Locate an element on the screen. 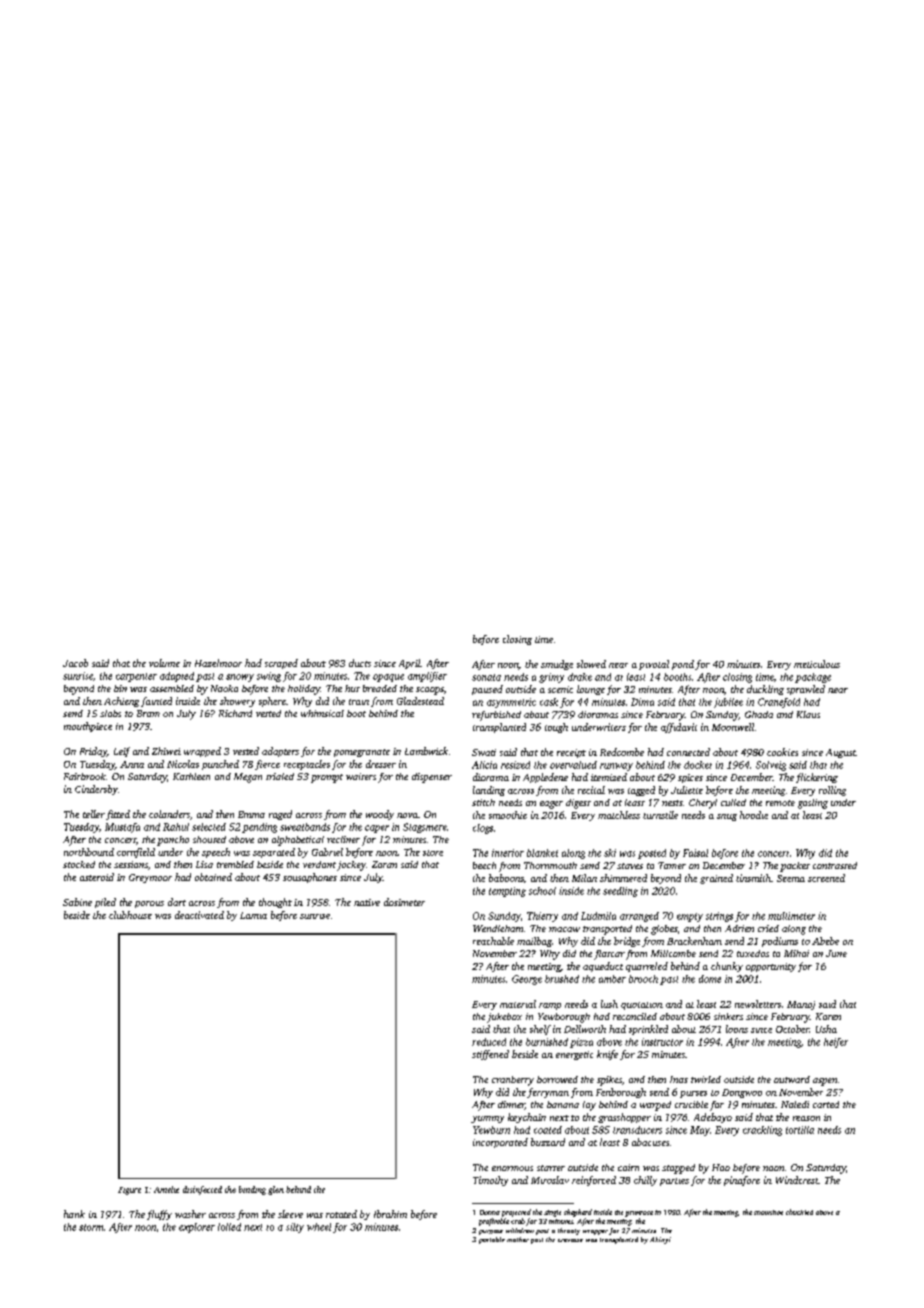 Image resolution: width=924 pixels, height=1308 pixels. Zhiwei is located at coordinates (166, 751).
